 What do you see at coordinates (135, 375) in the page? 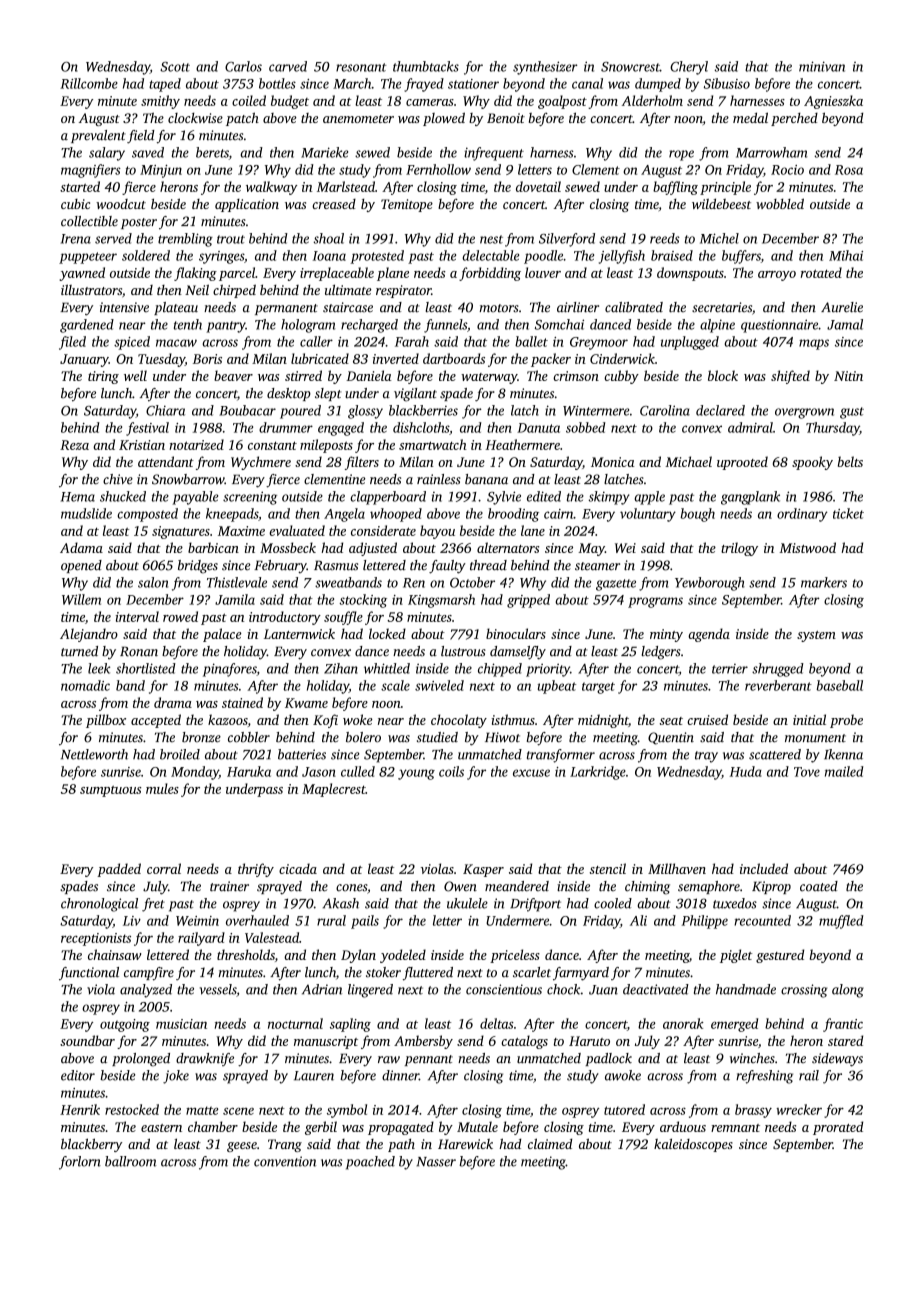
I see `well` at bounding box center [135, 375].
